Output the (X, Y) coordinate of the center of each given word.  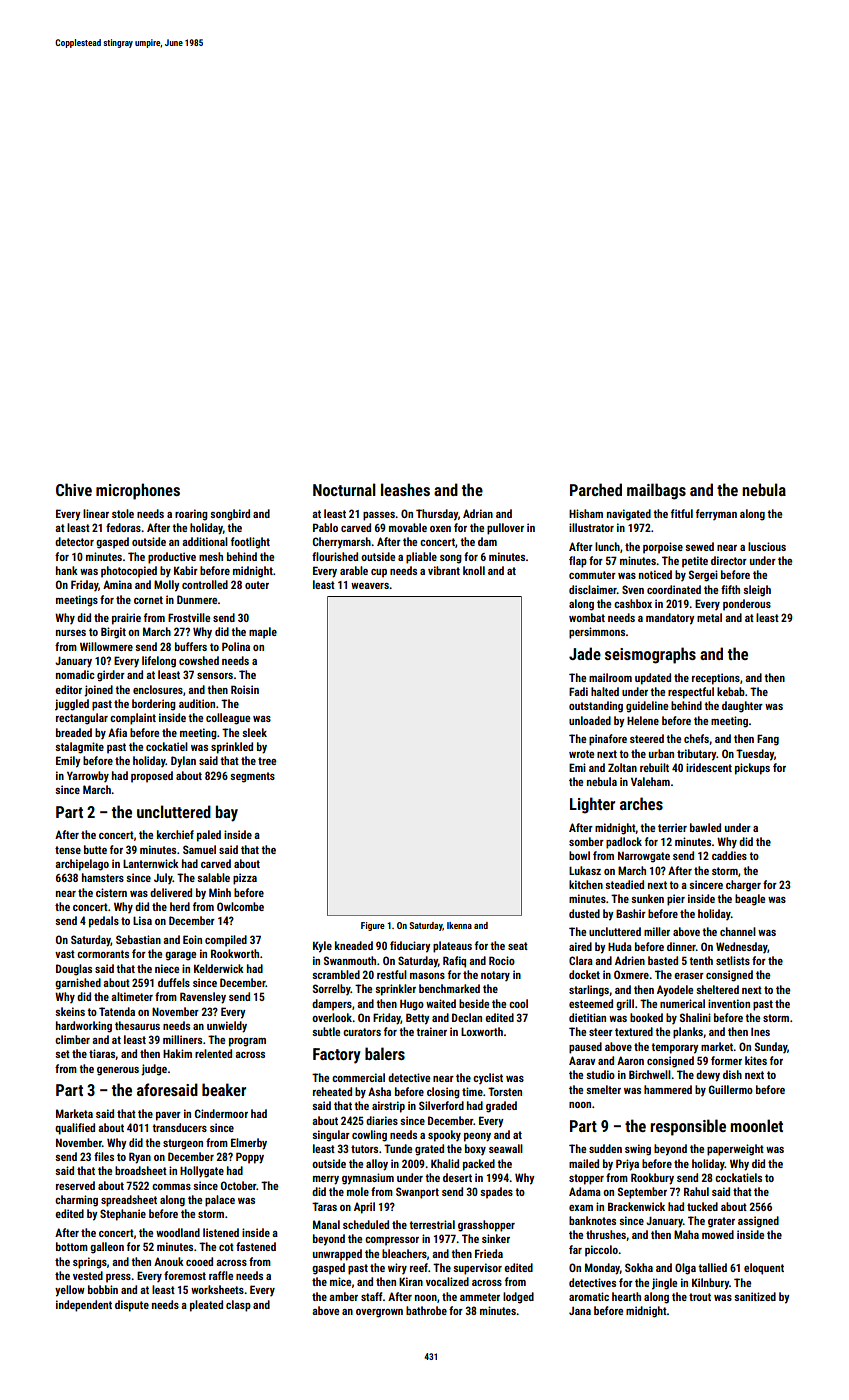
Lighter (592, 805)
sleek (254, 732)
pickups (752, 769)
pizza (245, 879)
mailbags (656, 491)
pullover (505, 529)
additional (205, 541)
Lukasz (585, 870)
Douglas (74, 970)
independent (84, 1306)
